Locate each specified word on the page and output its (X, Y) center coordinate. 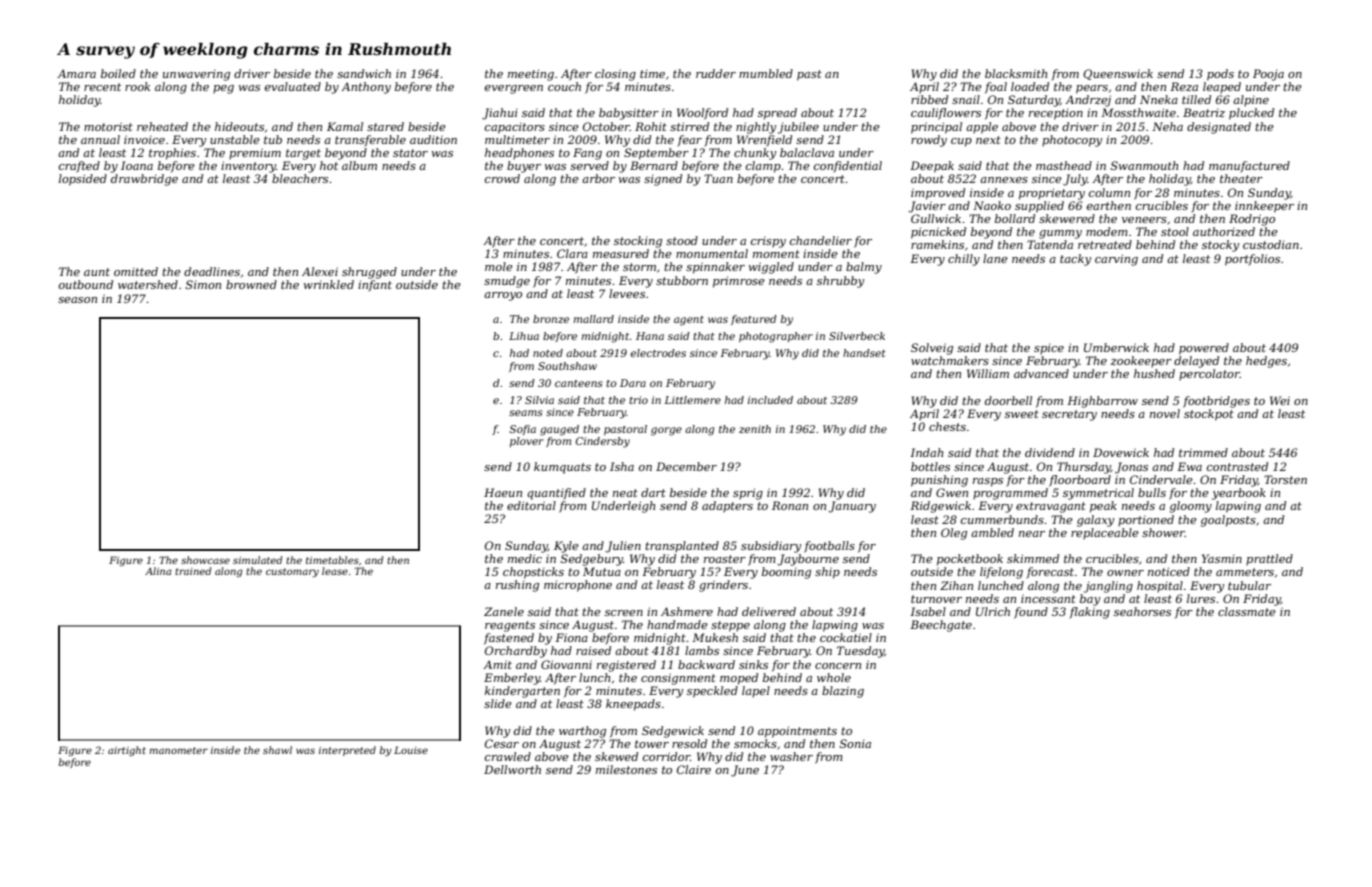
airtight (127, 751)
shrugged (369, 273)
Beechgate (941, 626)
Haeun (503, 492)
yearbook (1239, 494)
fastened (509, 639)
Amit (497, 664)
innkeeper (1264, 207)
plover (527, 442)
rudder (716, 73)
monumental (712, 253)
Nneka (1159, 99)
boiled (118, 73)
